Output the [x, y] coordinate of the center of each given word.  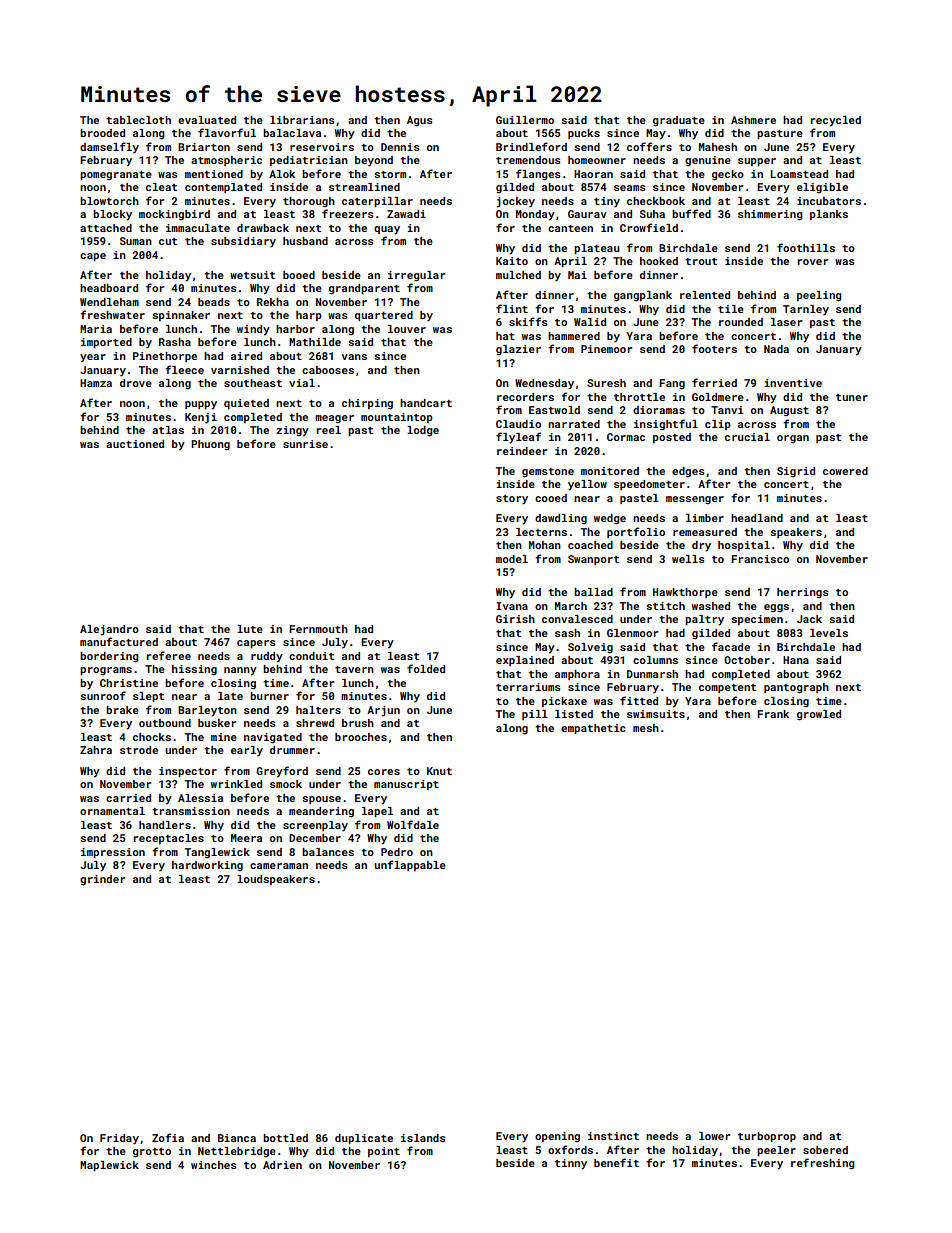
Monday [535, 215]
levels [829, 633]
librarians [302, 120]
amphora [577, 675]
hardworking [207, 866]
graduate [679, 121]
